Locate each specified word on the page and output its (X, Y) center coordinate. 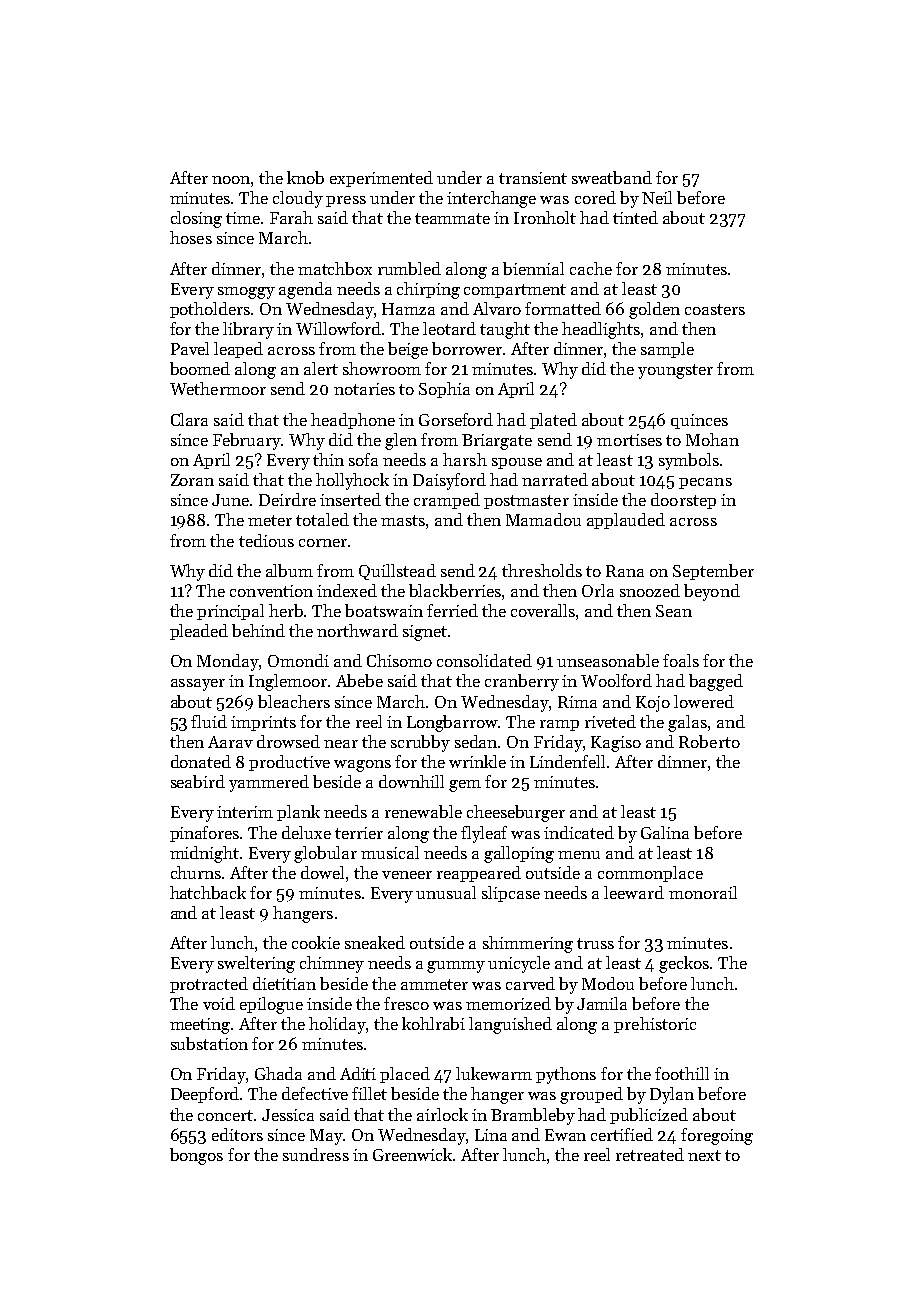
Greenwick (412, 1154)
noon (231, 180)
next (704, 1155)
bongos (196, 1156)
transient (533, 178)
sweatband (612, 177)
